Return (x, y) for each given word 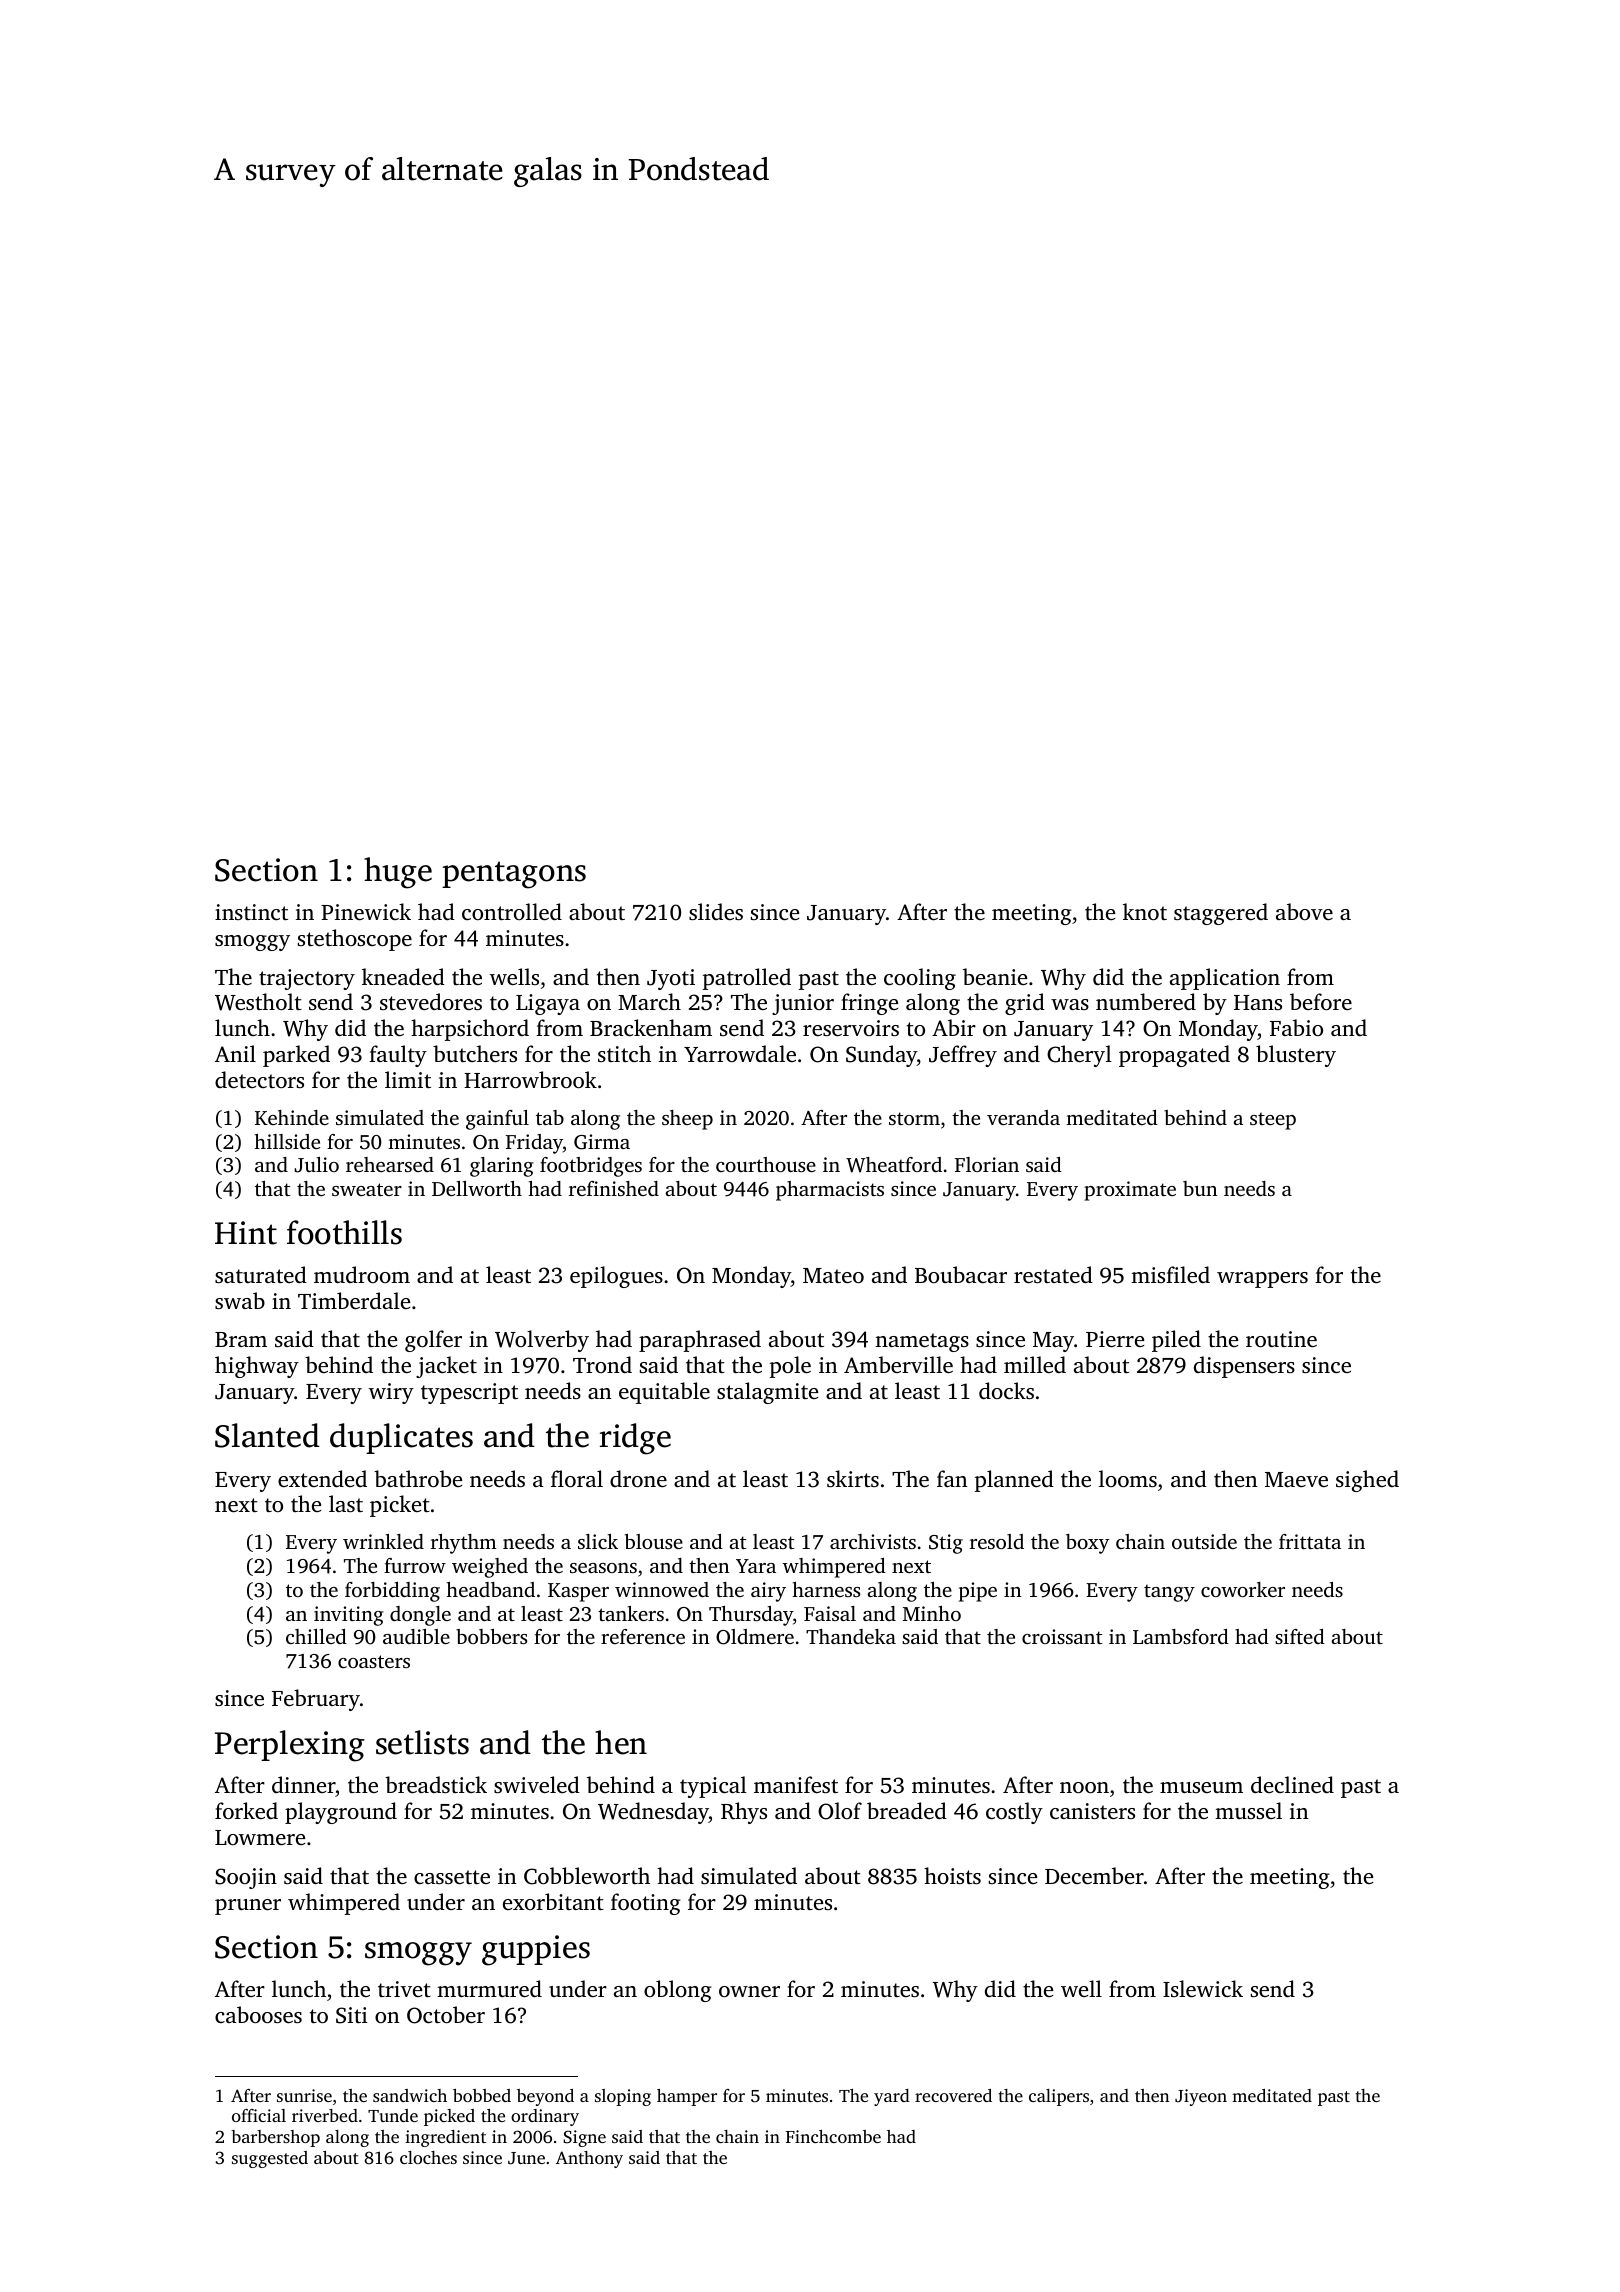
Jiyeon (1201, 2097)
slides (716, 911)
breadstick (436, 1784)
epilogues (616, 1277)
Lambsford (1181, 1636)
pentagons (514, 875)
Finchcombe (833, 2136)
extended (322, 1478)
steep (1273, 1121)
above (1304, 911)
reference (643, 1636)
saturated (261, 1274)
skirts (853, 1478)
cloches (428, 2157)
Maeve (1296, 1479)
